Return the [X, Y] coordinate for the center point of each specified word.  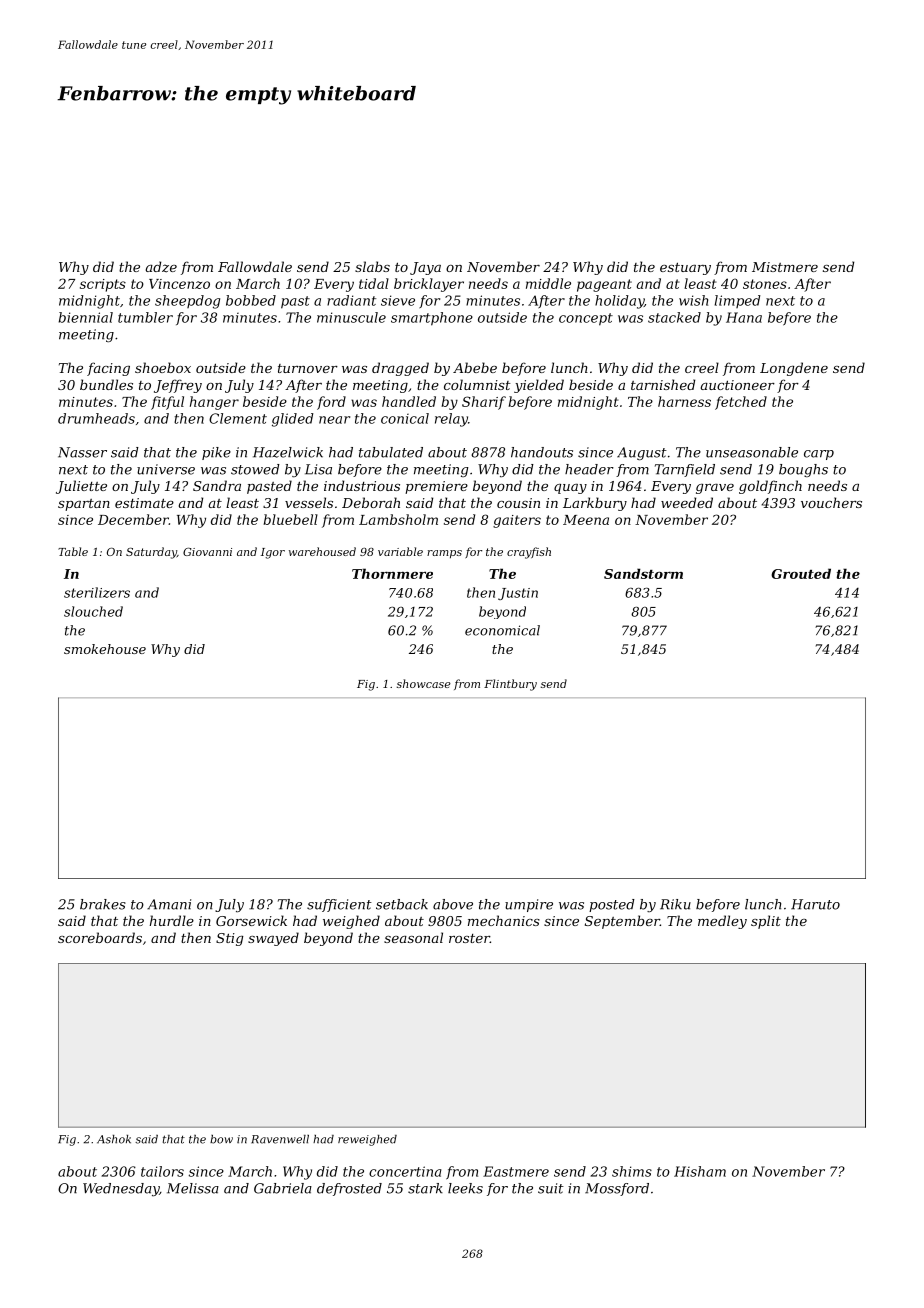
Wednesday [121, 1189]
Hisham [700, 1171]
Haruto [815, 904]
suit [551, 1188]
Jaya [425, 268]
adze [161, 267]
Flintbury [510, 685]
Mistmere [785, 267]
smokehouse [105, 649]
